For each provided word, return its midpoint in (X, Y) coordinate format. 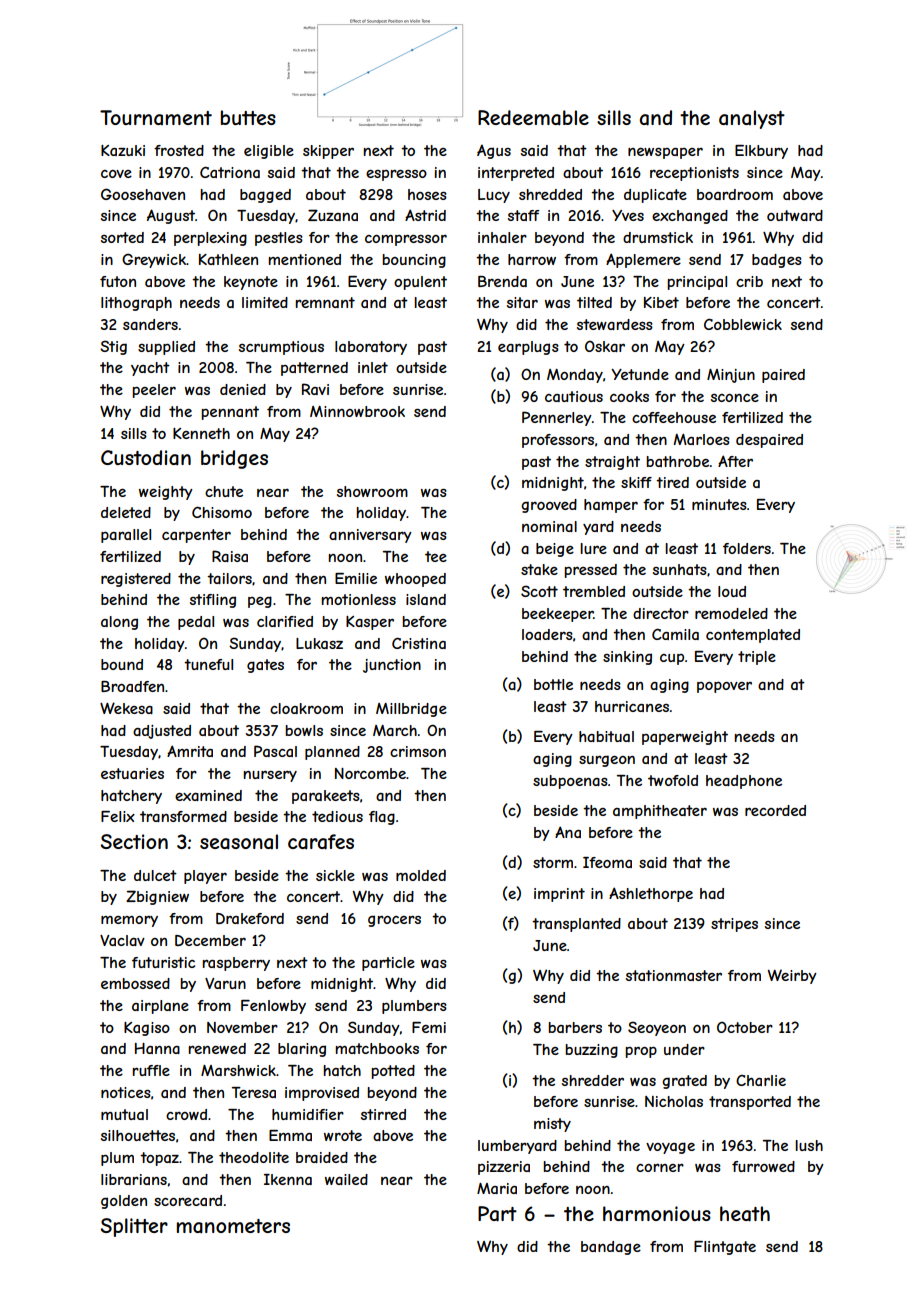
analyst (752, 119)
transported (750, 1103)
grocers (394, 921)
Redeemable (533, 118)
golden (124, 1202)
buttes (248, 117)
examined (208, 795)
